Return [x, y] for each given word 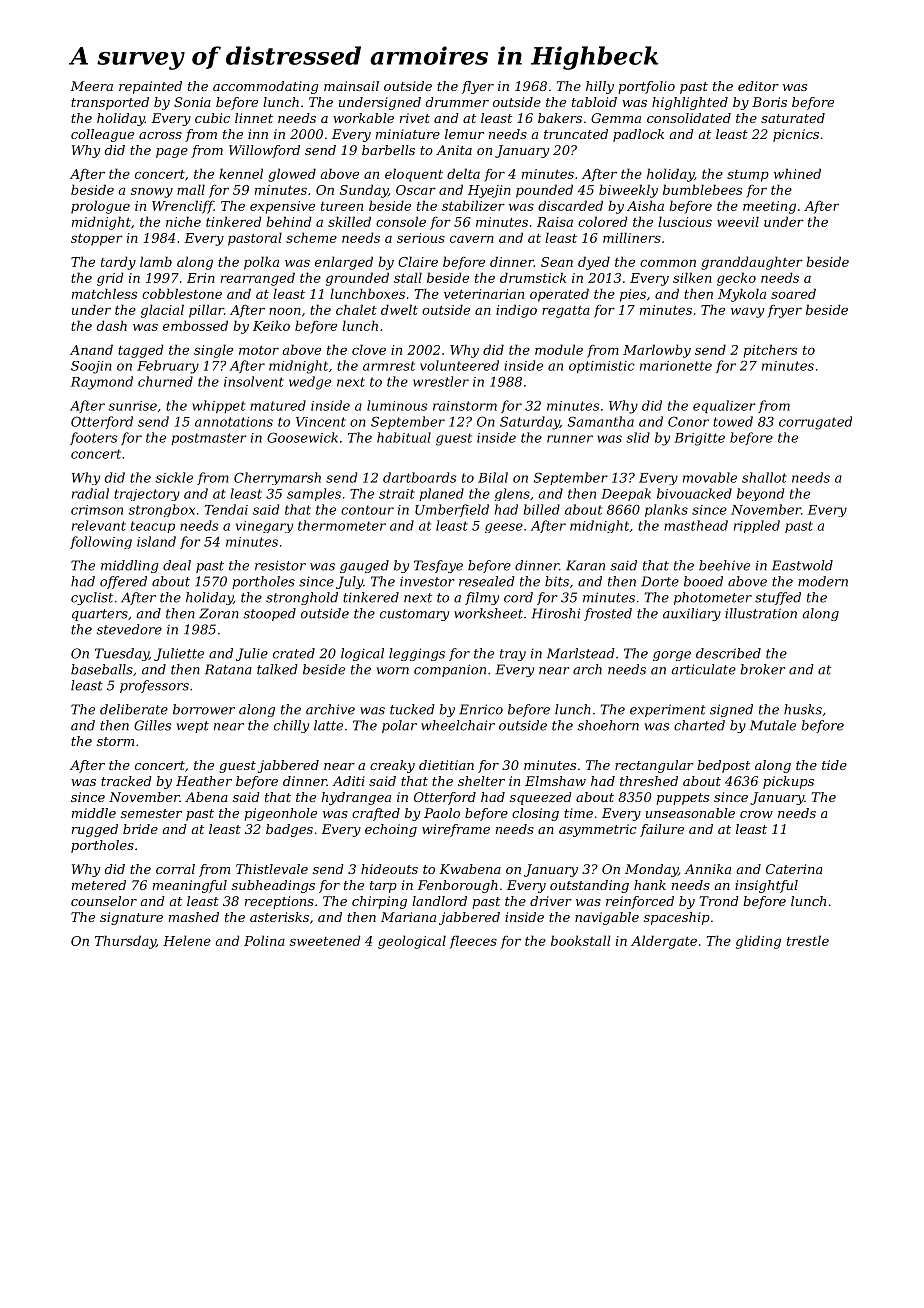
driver [551, 901]
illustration [761, 613]
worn [392, 671]
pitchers [770, 351]
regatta [566, 312]
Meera [91, 86]
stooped [269, 614]
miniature [408, 134]
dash [112, 325]
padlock [638, 135]
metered [99, 885]
